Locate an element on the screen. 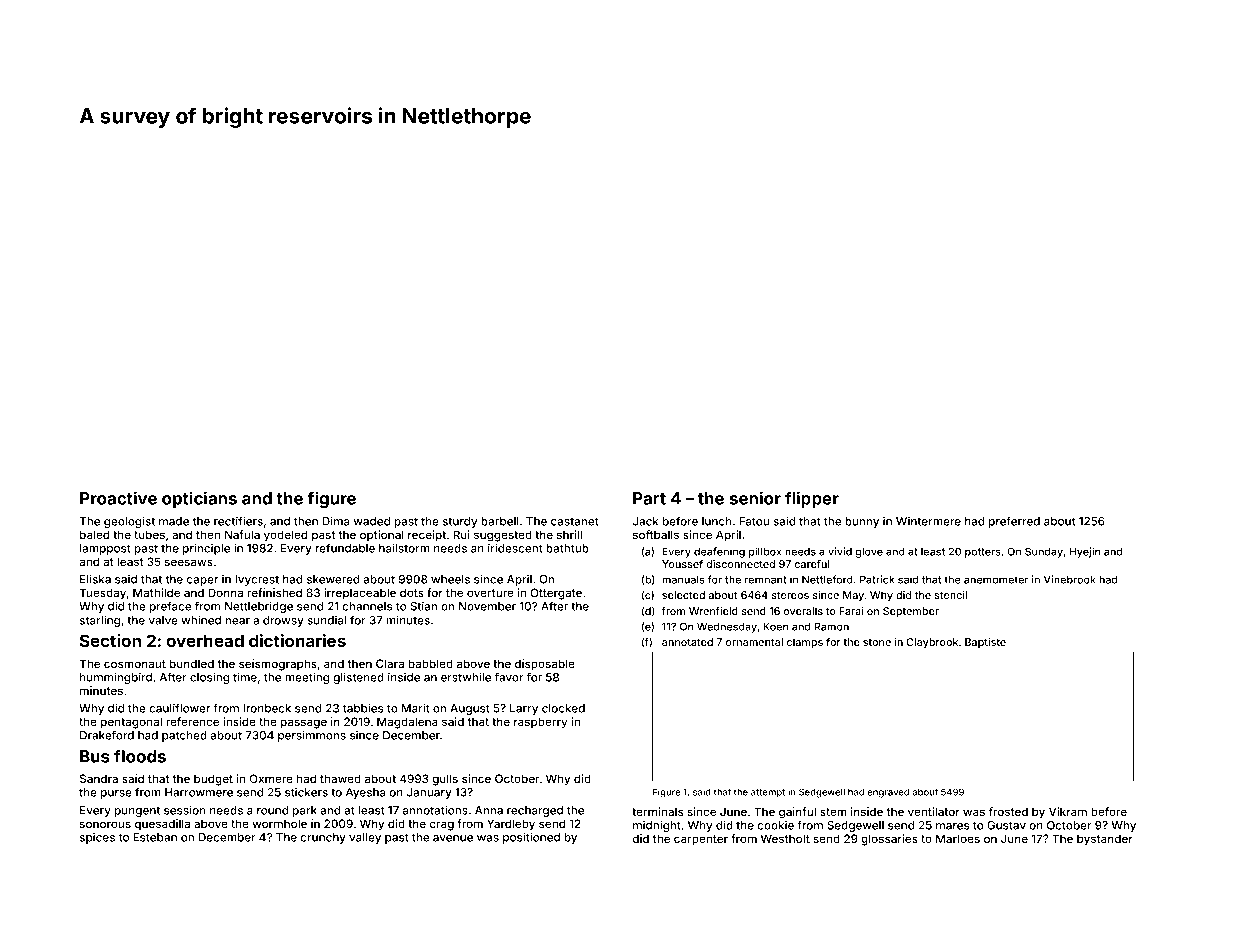  spices is located at coordinates (97, 838).
